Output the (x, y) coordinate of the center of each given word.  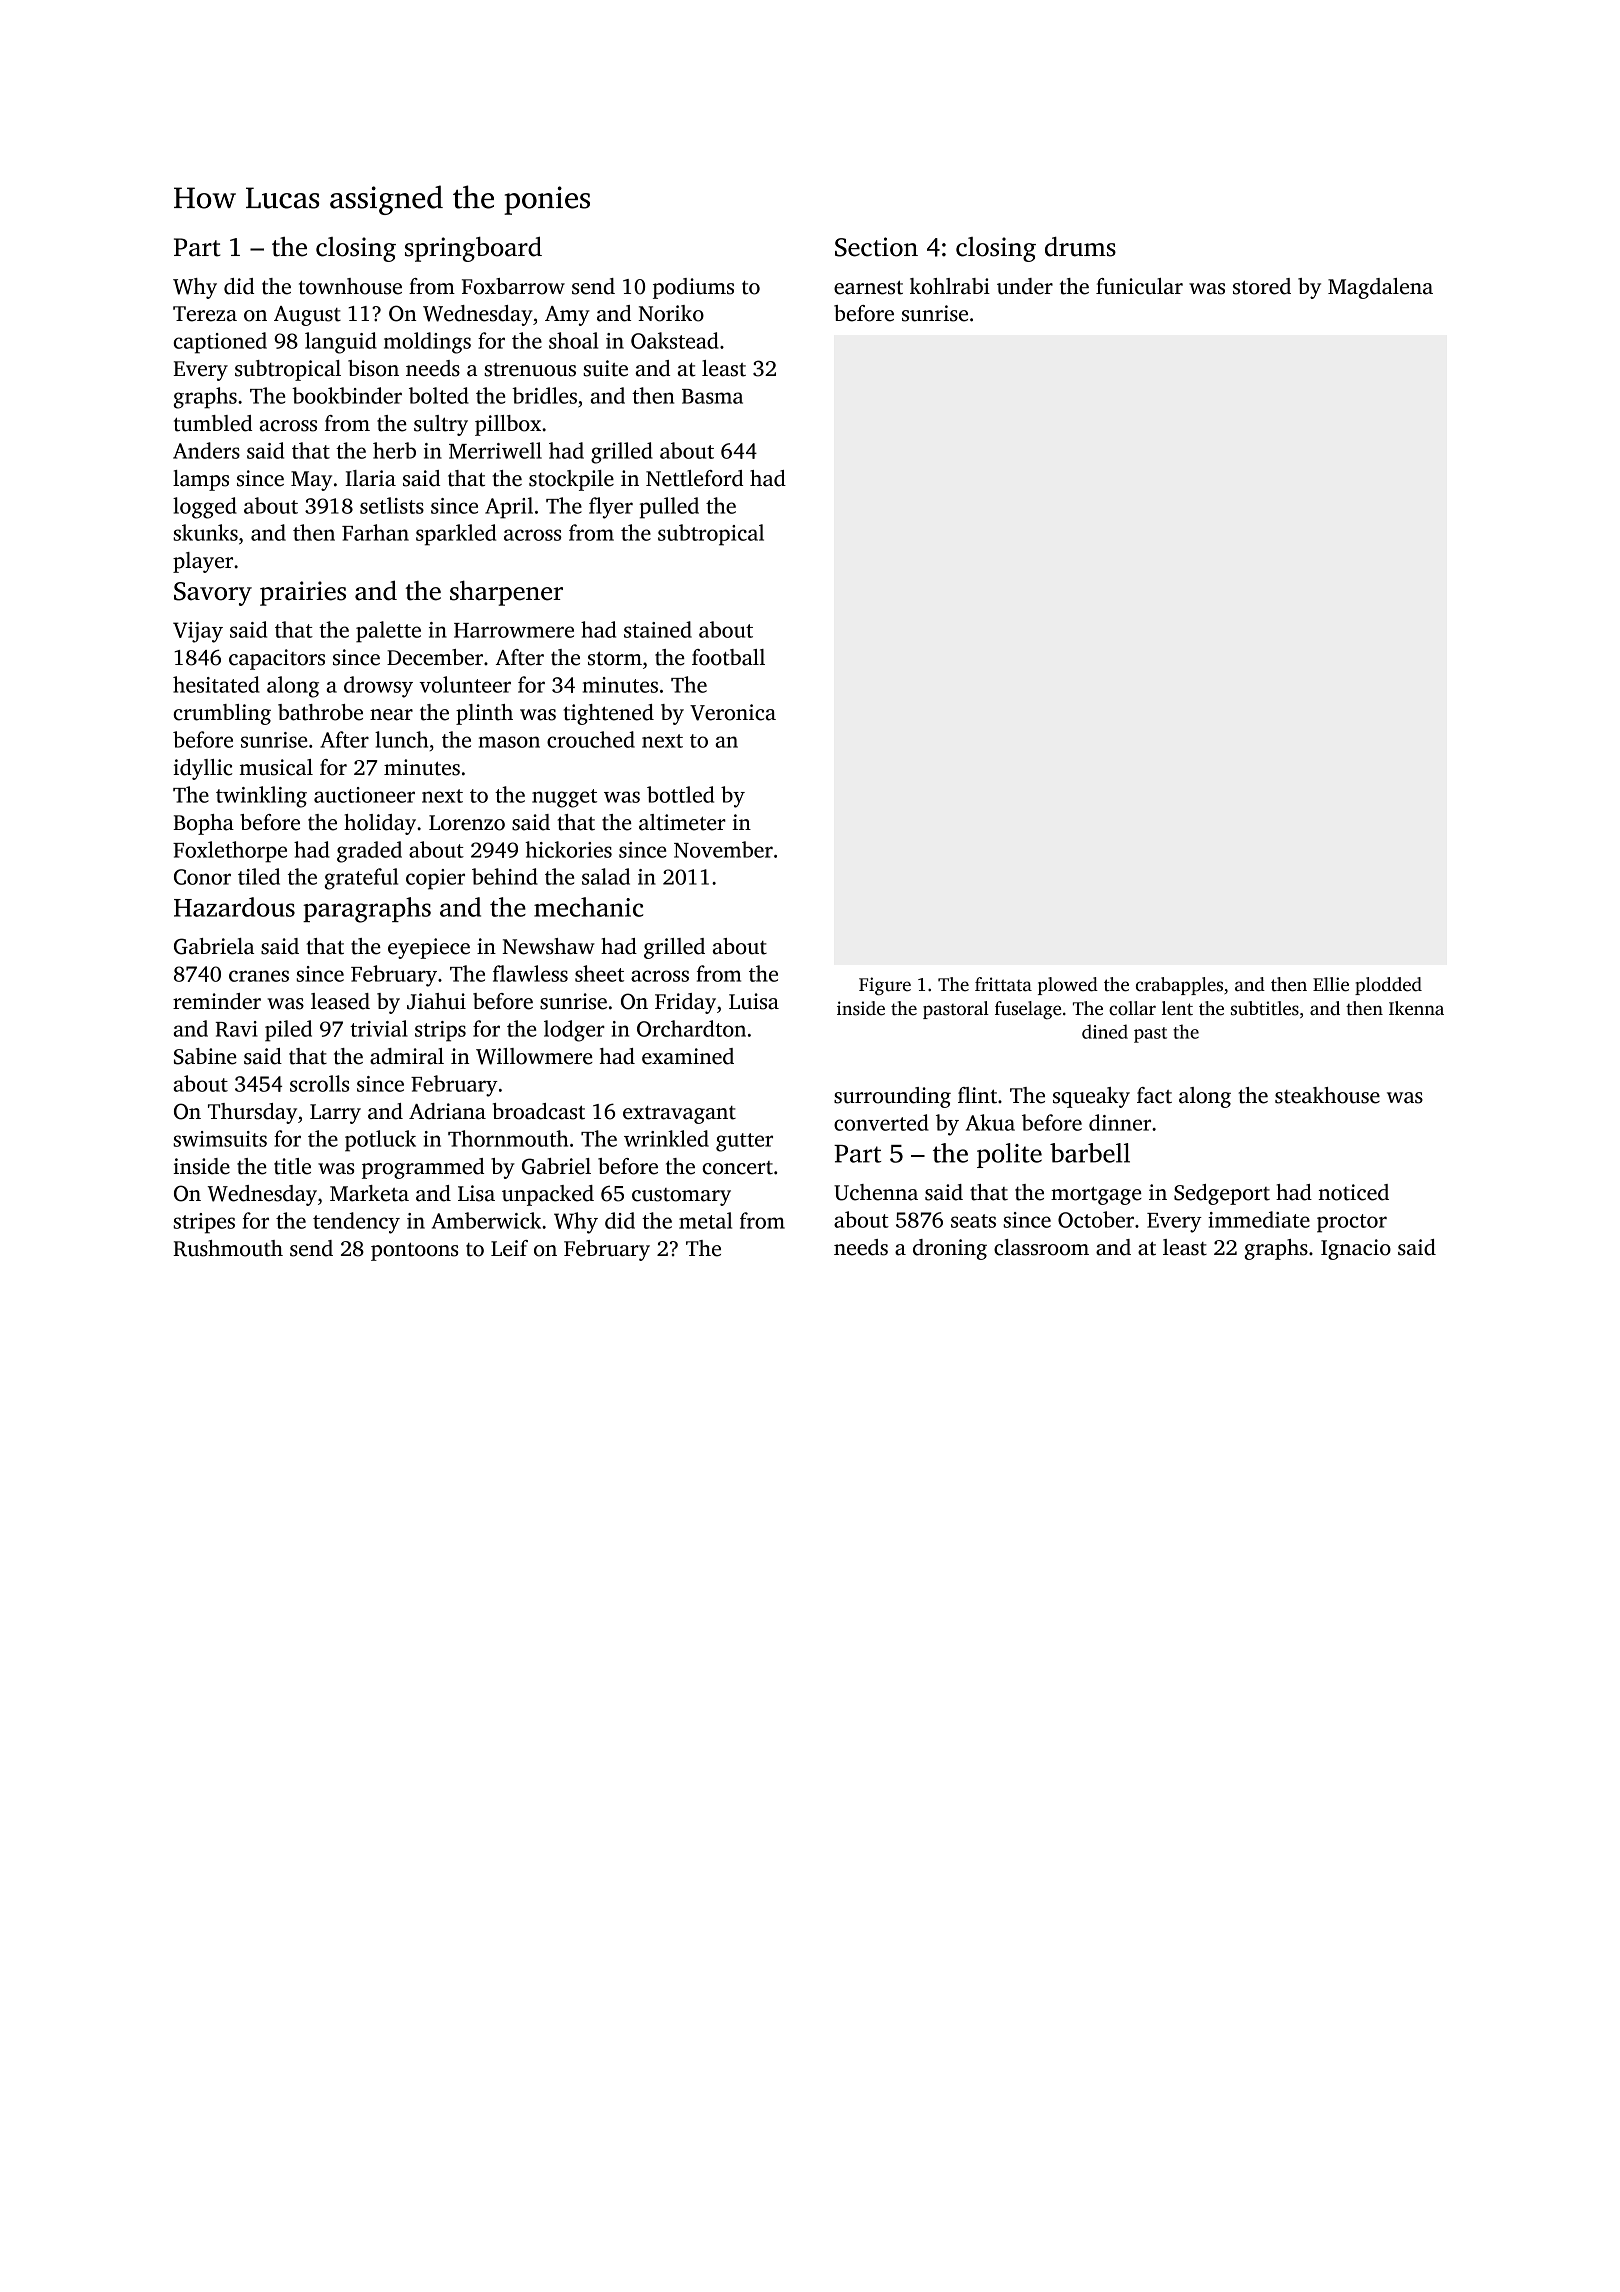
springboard (473, 249)
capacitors (277, 659)
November (723, 849)
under (1025, 286)
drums (1080, 247)
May (311, 481)
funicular (1139, 286)
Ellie (1331, 984)
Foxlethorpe (230, 852)
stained (658, 629)
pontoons (414, 1251)
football (728, 657)
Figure (885, 986)
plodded (1388, 986)
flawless (530, 973)
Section (876, 247)
